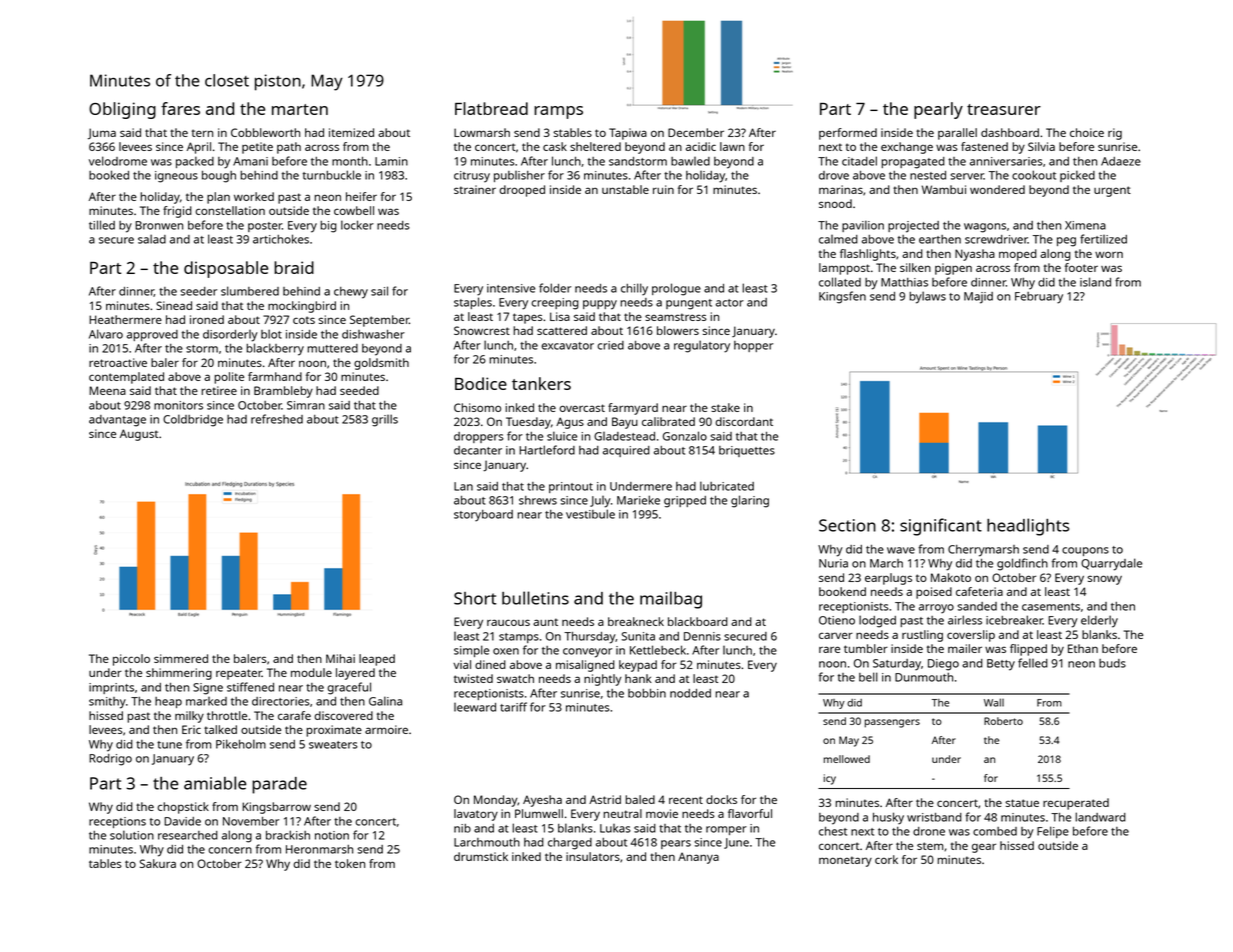  I want to click on marten, so click(300, 109).
